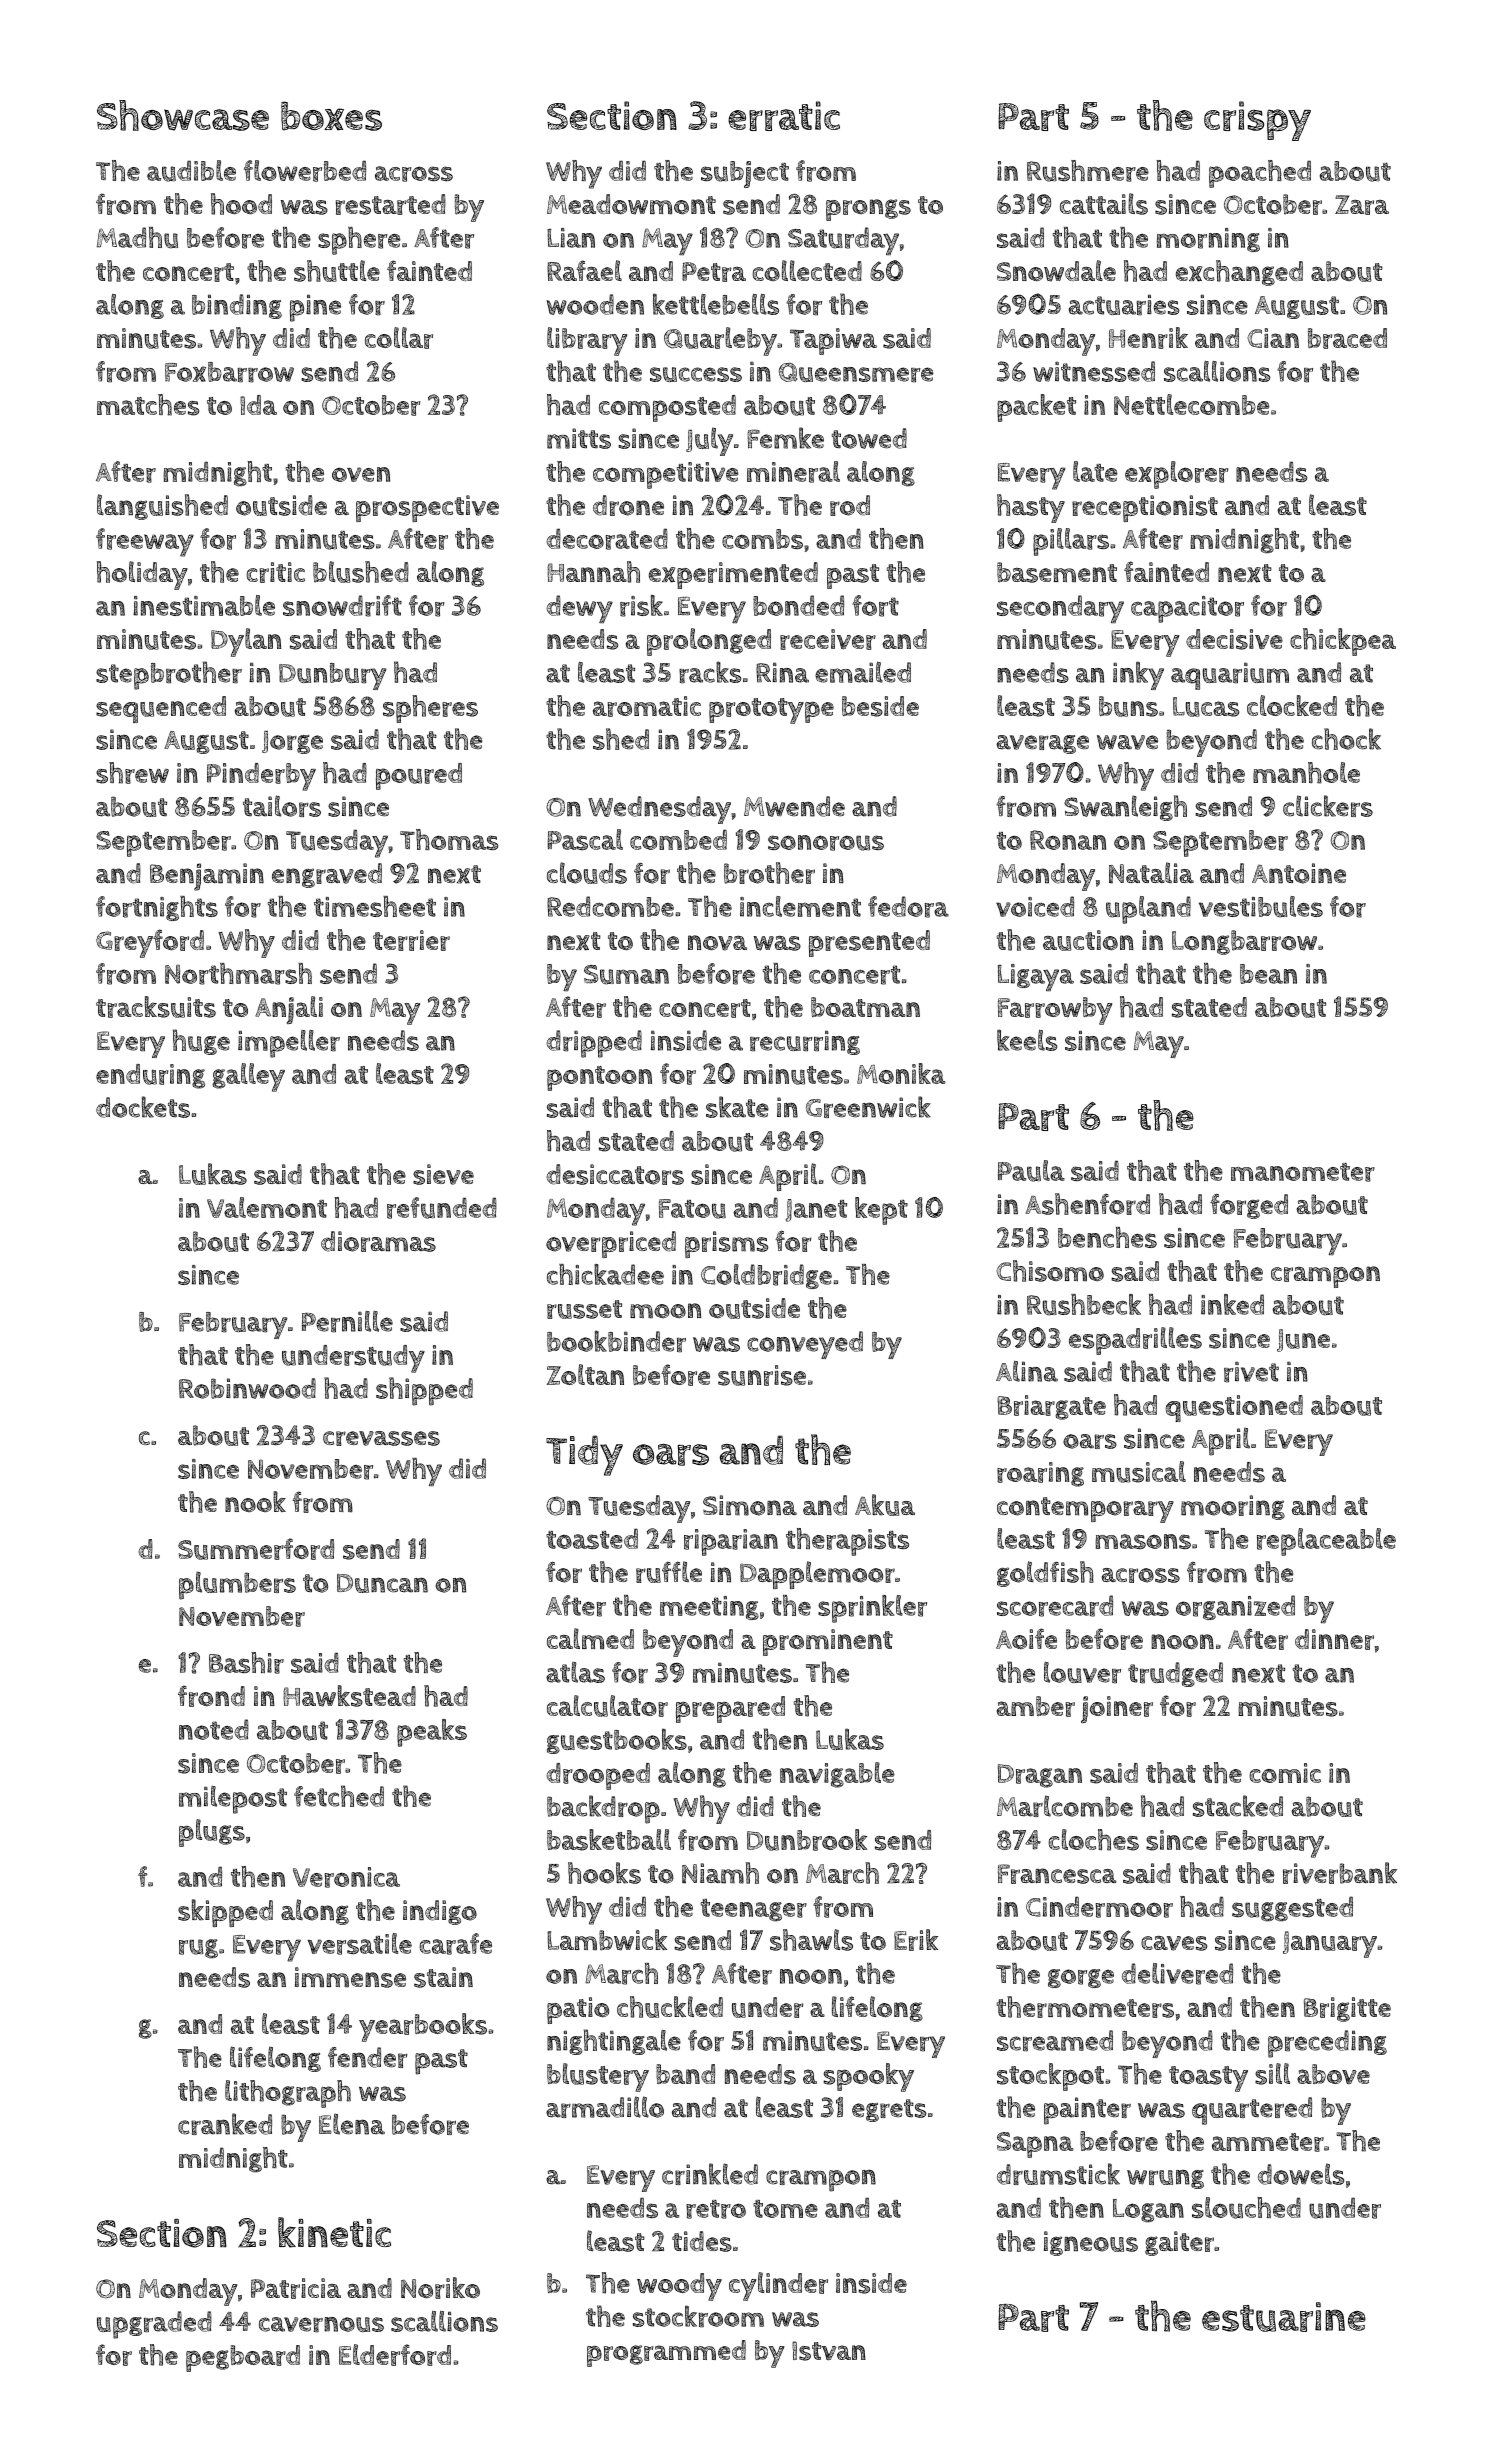 Image resolution: width=1496 pixels, height=2464 pixels. I want to click on explorer, so click(1176, 475).
